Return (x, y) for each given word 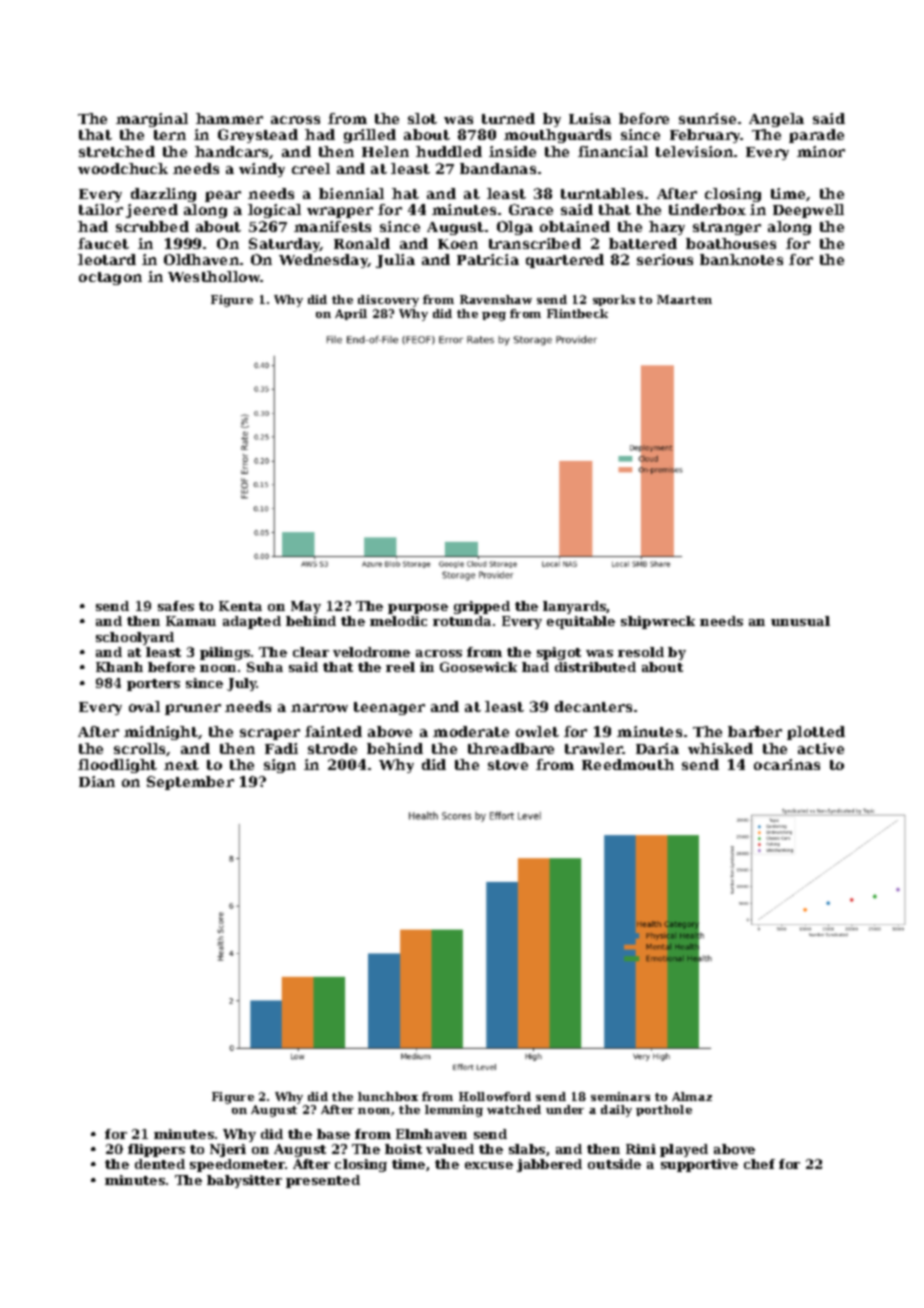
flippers (156, 1150)
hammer (229, 118)
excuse (489, 1165)
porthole (664, 1110)
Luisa (590, 118)
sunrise (707, 118)
